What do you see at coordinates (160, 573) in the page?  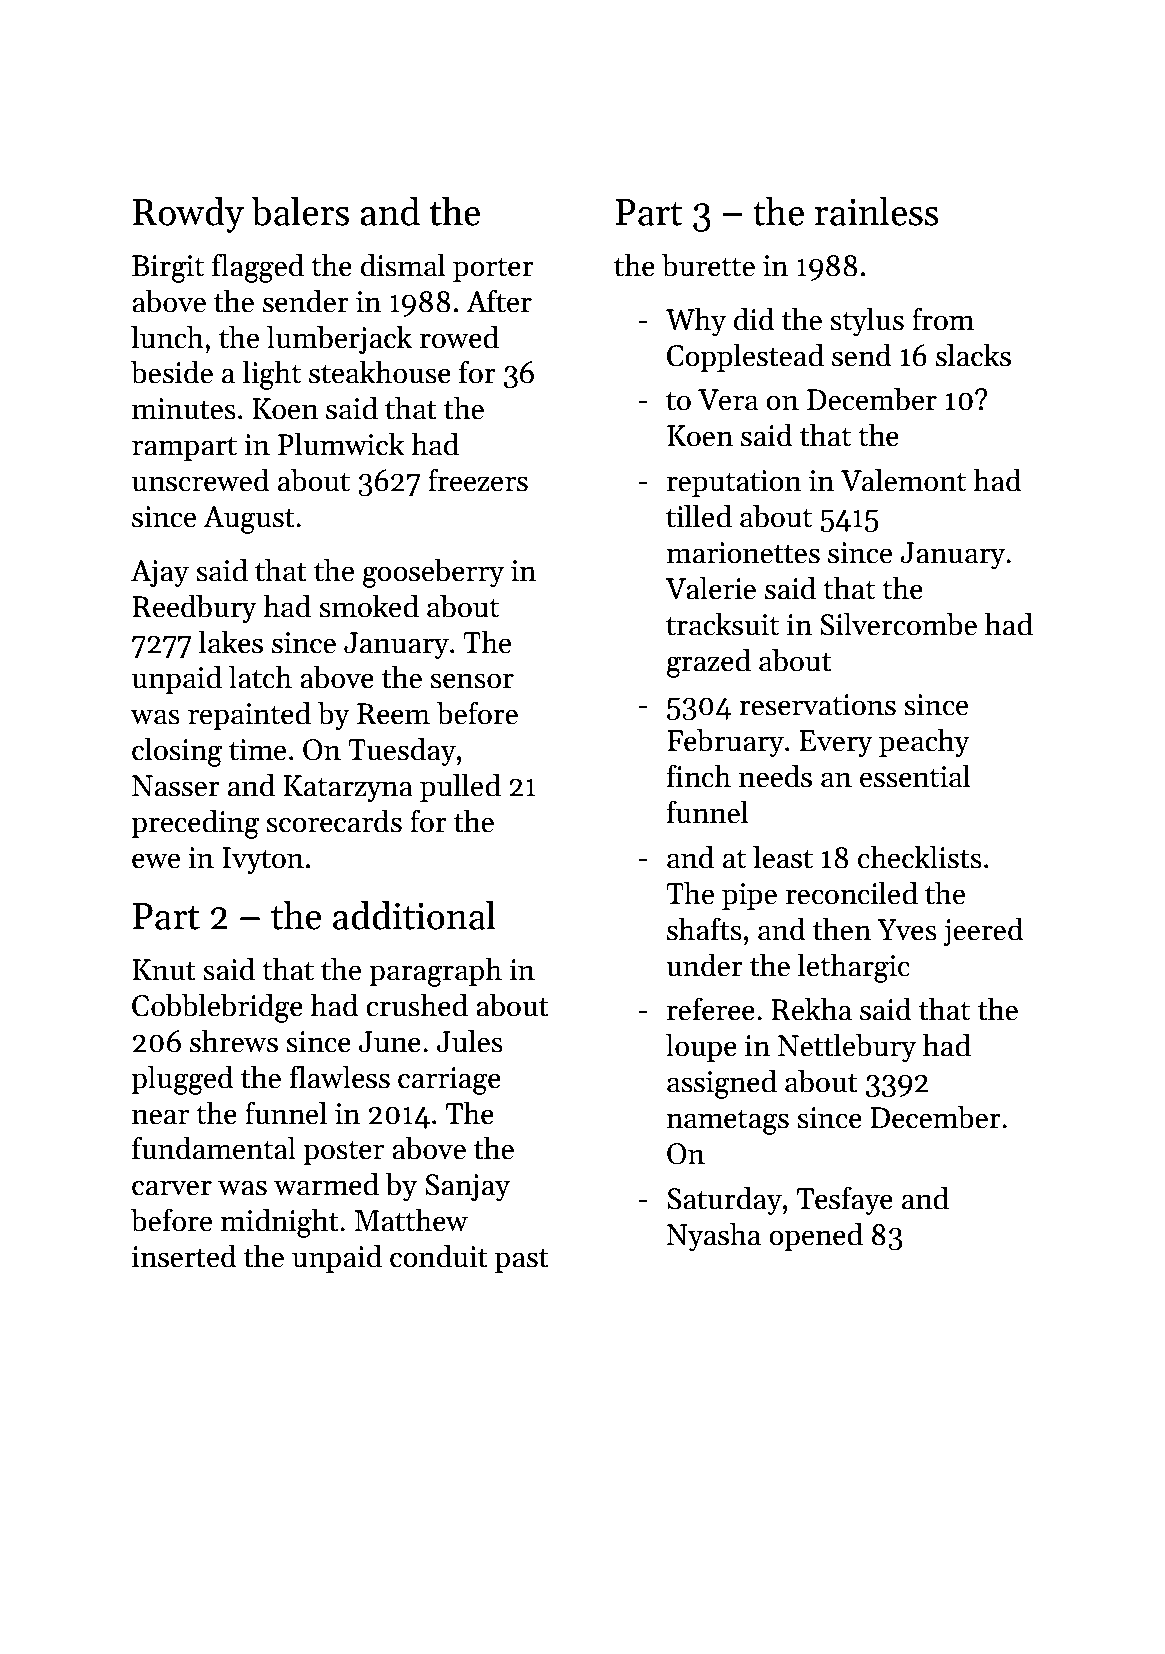 I see `Ajay` at bounding box center [160, 573].
